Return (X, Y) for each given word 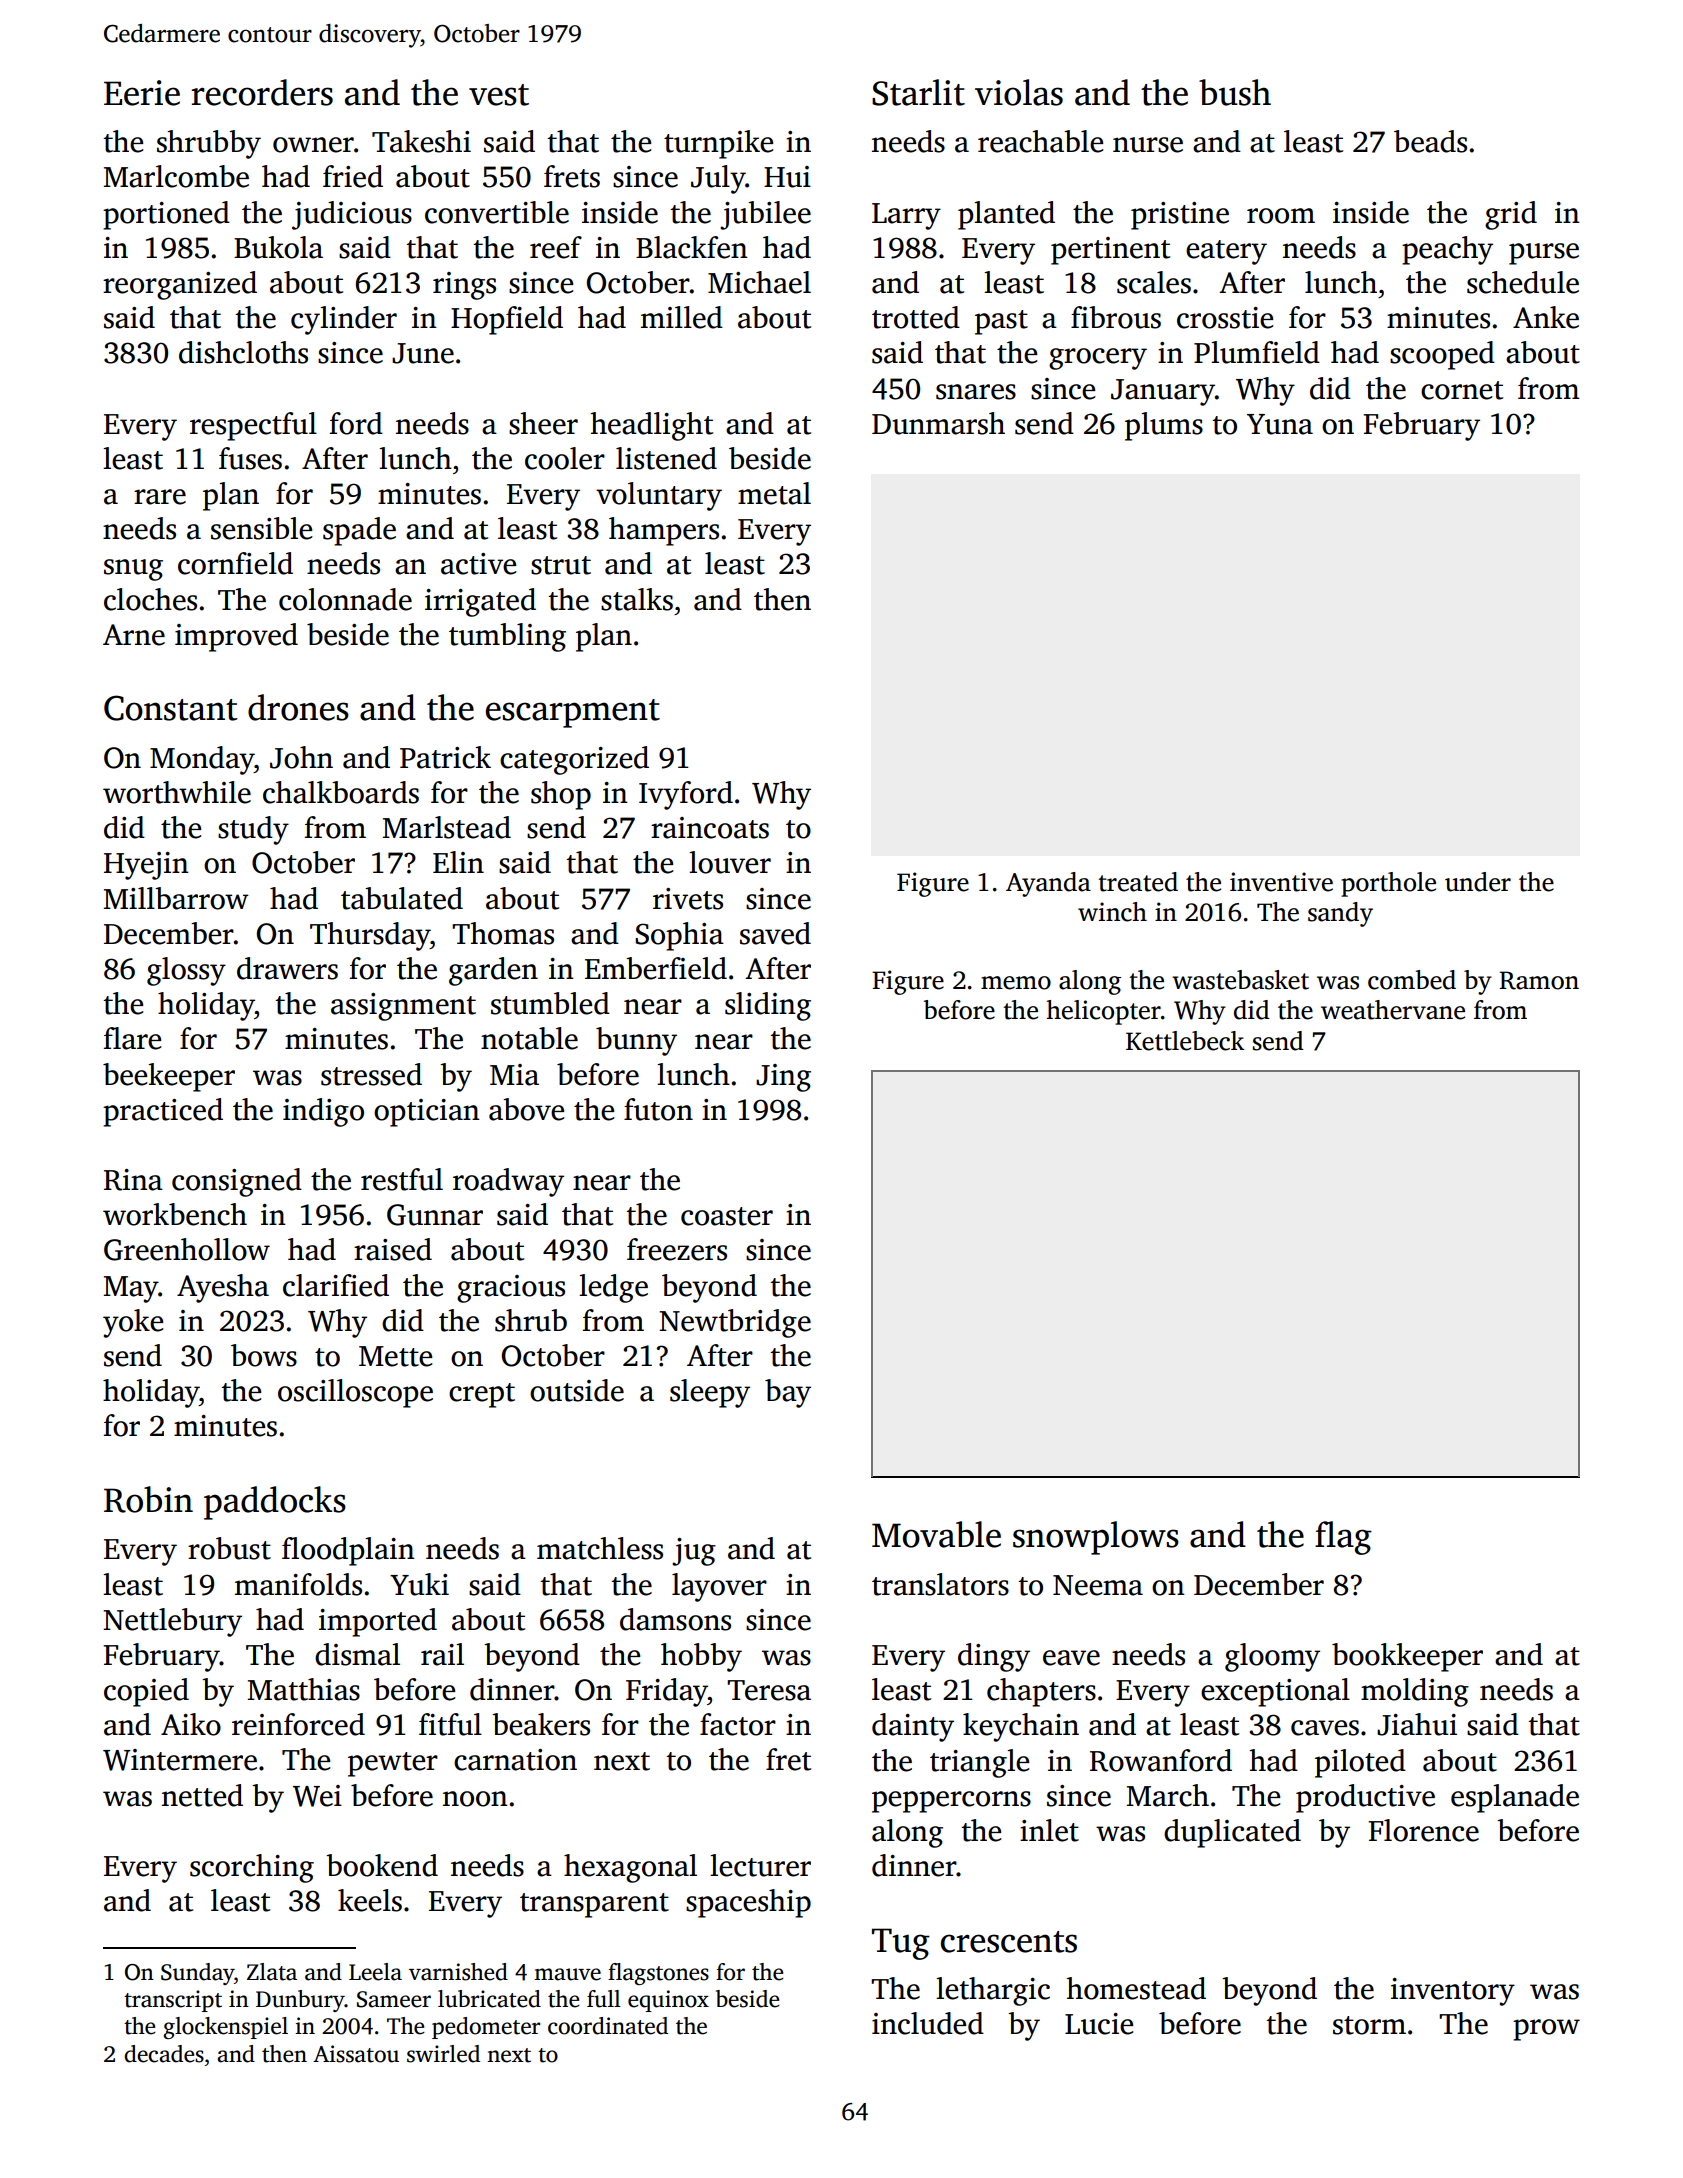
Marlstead (447, 827)
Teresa (769, 1690)
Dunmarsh (938, 423)
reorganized (180, 285)
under (1478, 882)
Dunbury (300, 2001)
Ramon (1539, 980)
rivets (688, 899)
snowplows (1096, 1538)
